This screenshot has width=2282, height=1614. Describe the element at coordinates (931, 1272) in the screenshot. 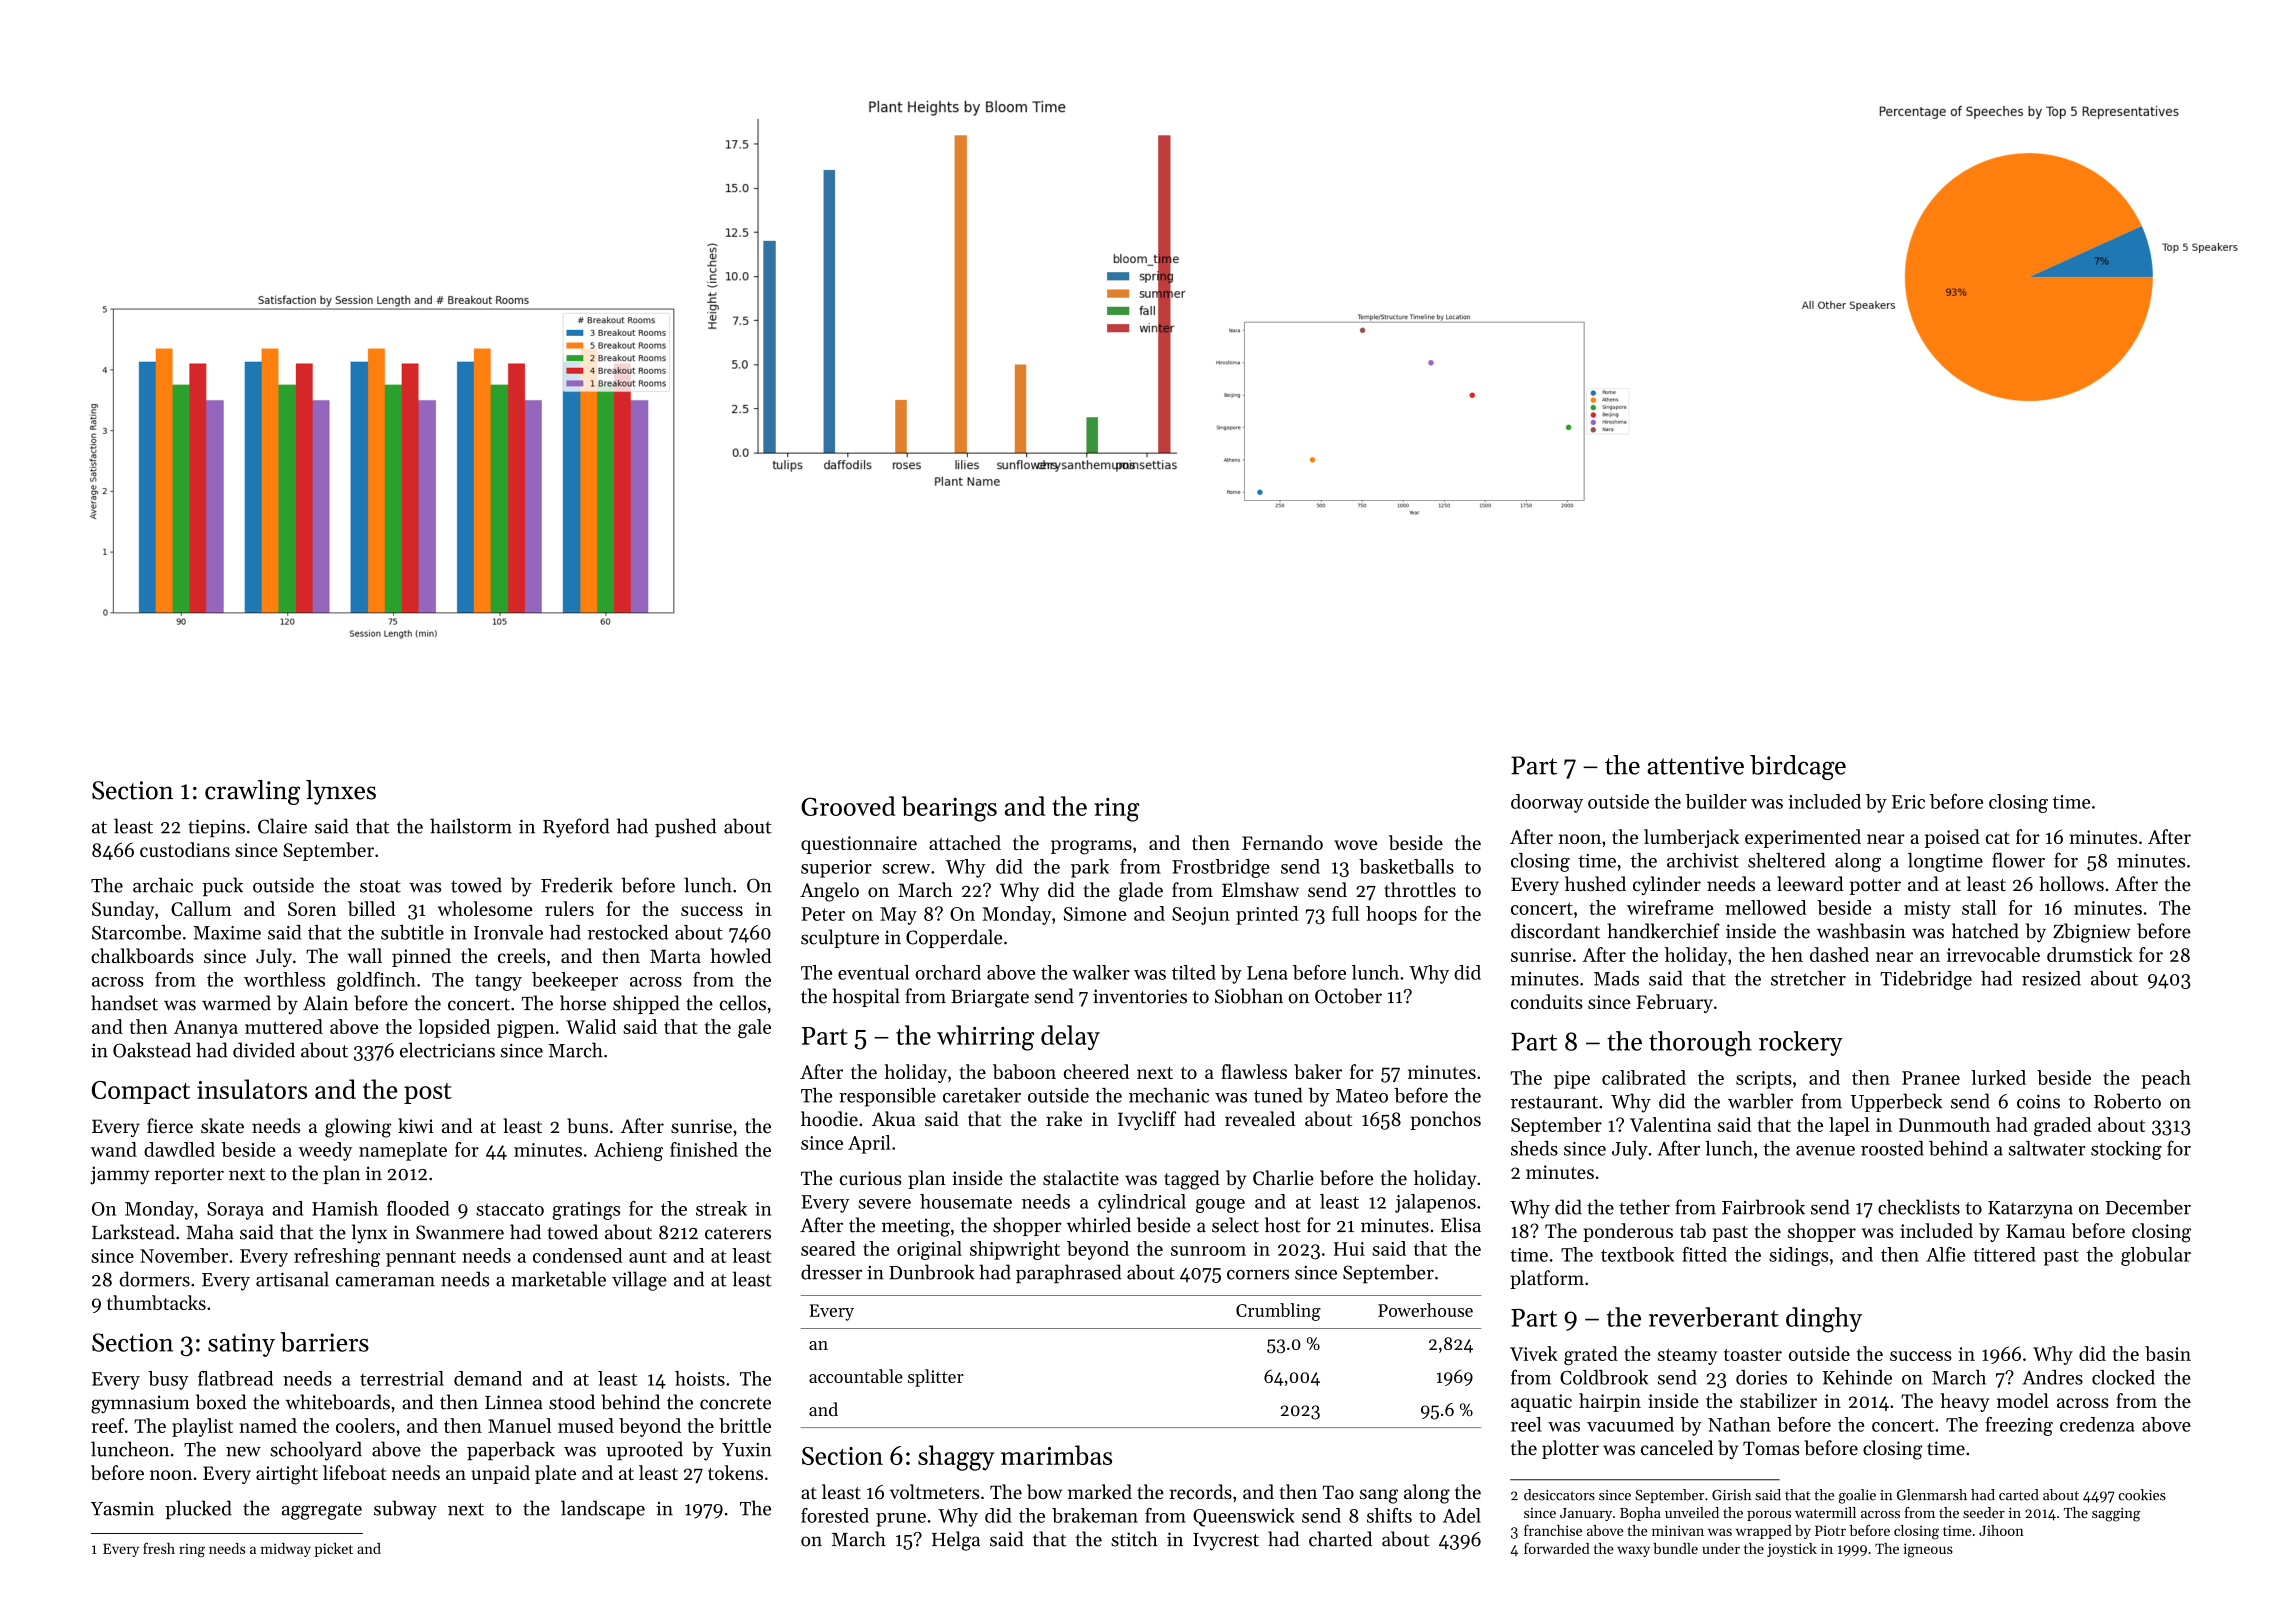

I see `Dunbrook` at that location.
